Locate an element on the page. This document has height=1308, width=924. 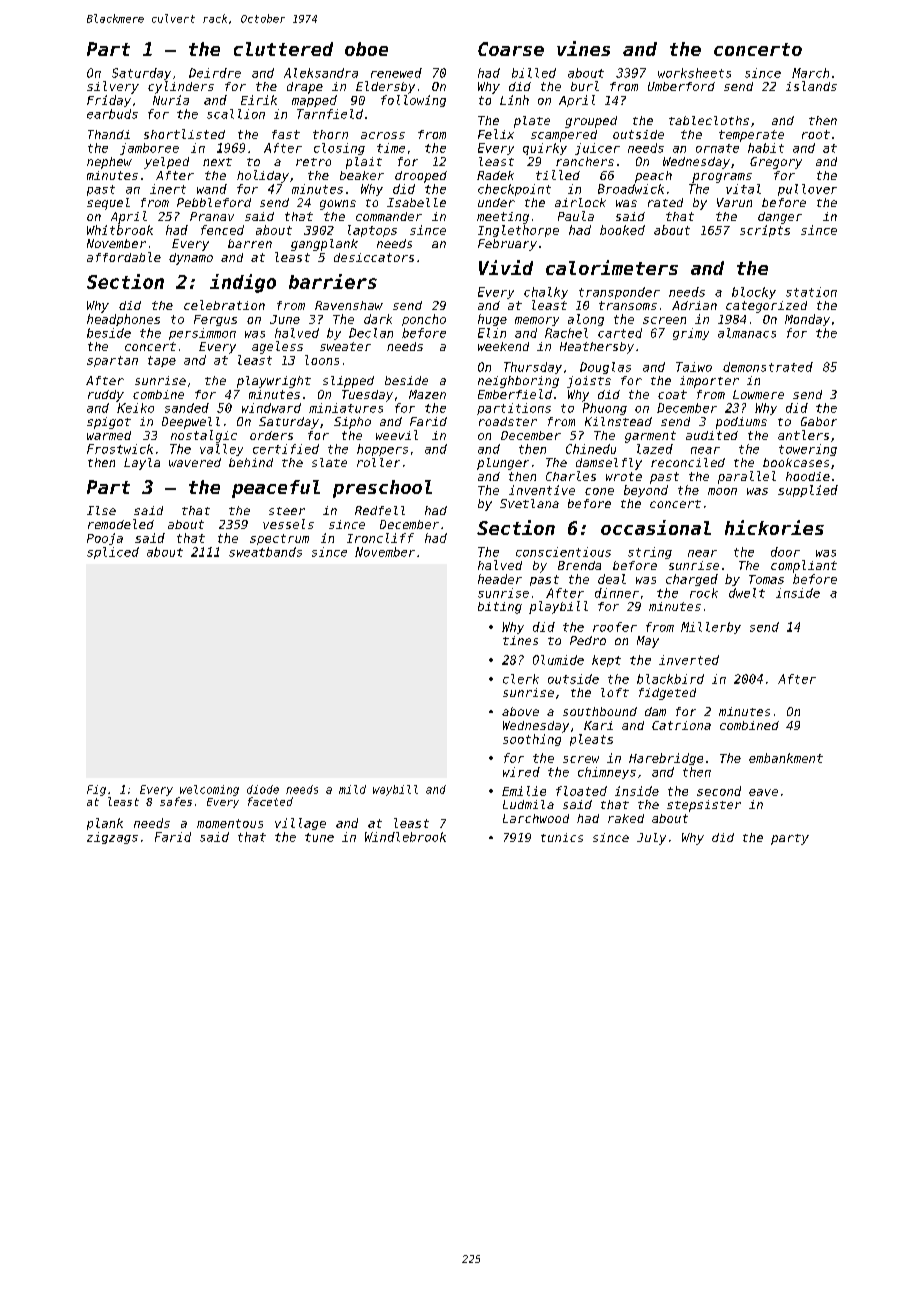
Mazen is located at coordinates (427, 394).
